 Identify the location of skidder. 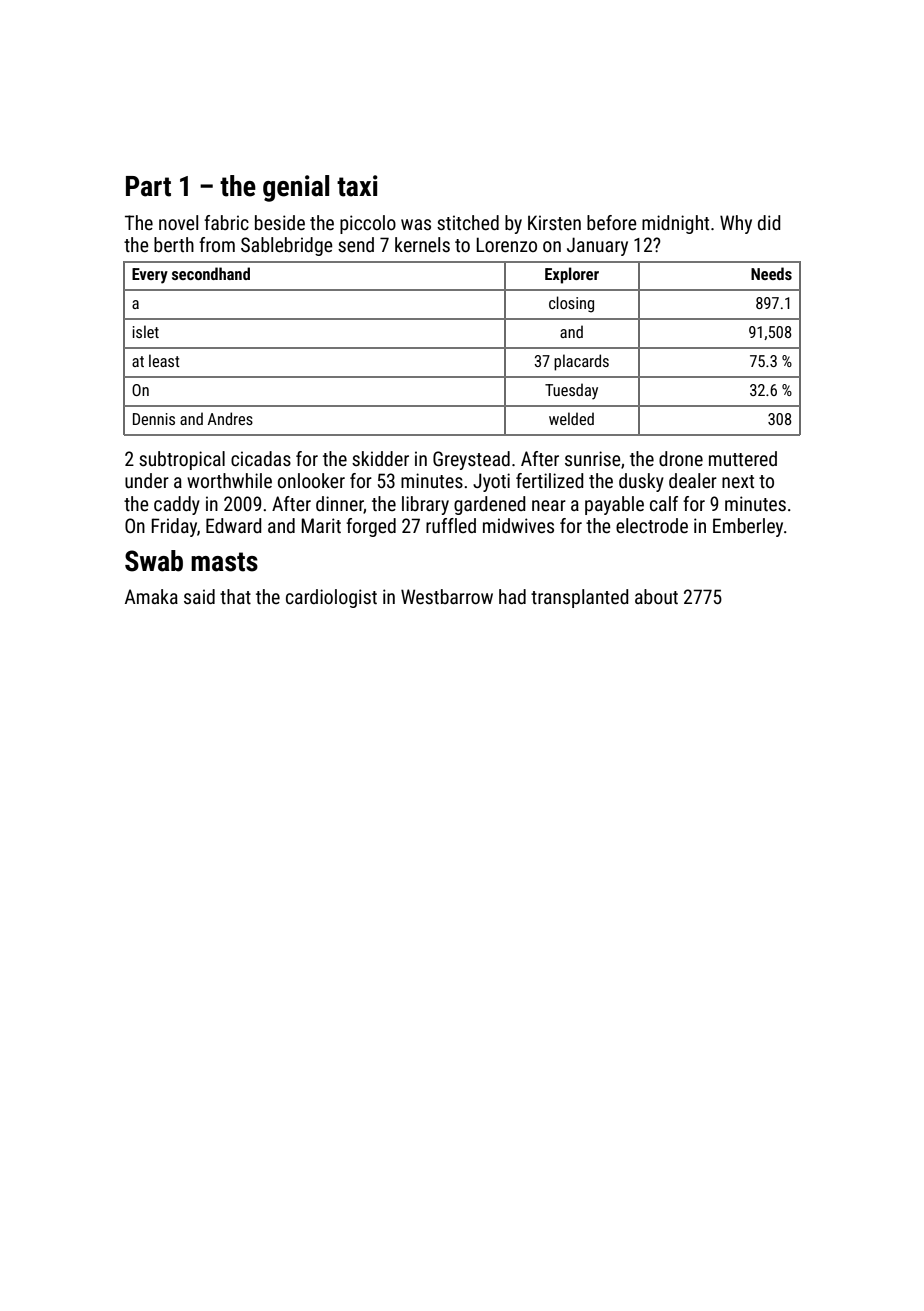
(380, 458).
